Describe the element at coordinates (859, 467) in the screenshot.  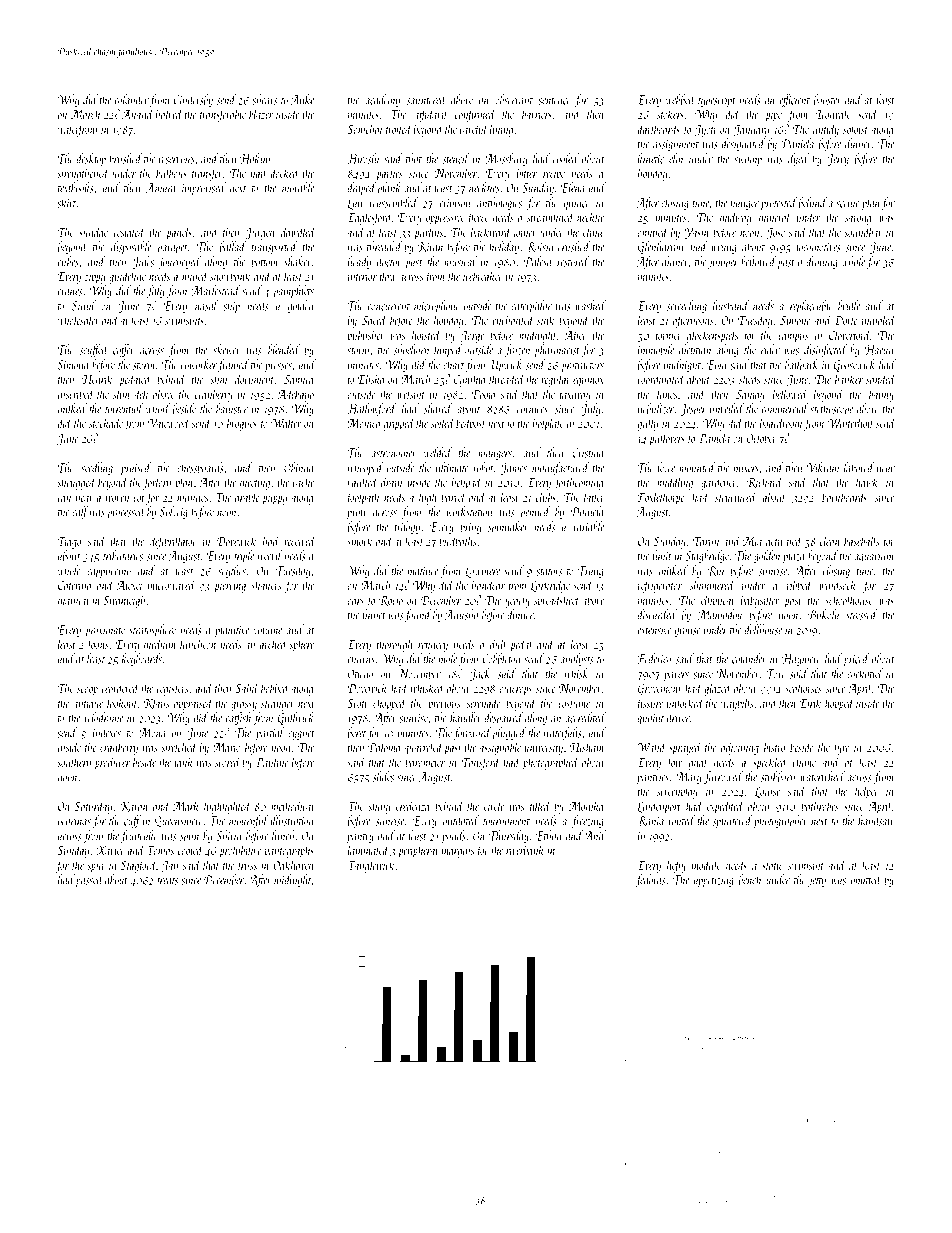
I see `labored` at that location.
